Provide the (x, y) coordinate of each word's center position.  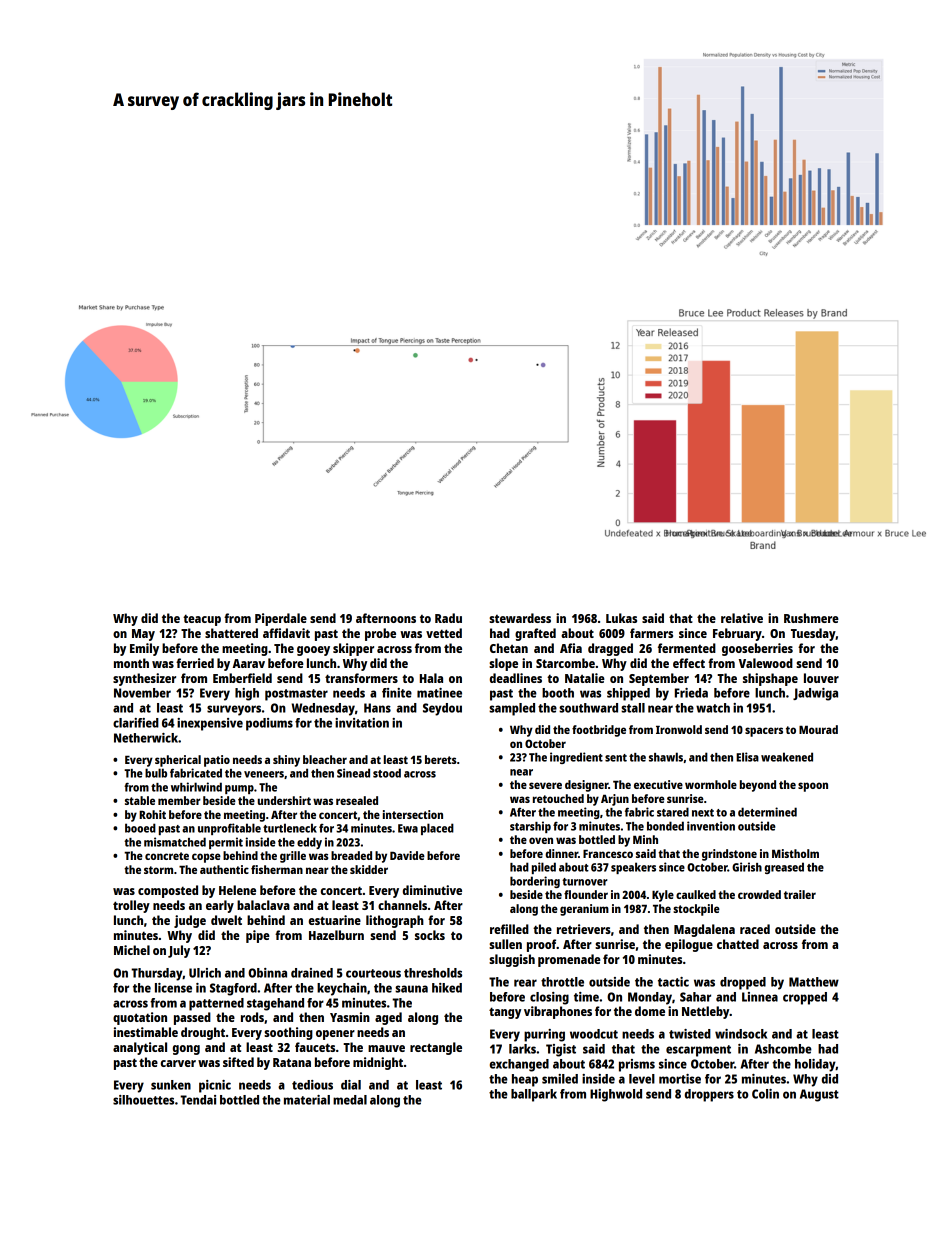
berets (441, 759)
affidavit (286, 633)
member (179, 800)
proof (542, 945)
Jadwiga (815, 694)
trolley (131, 906)
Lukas (621, 618)
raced (755, 929)
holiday (815, 1065)
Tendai (198, 1100)
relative (742, 618)
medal (350, 1100)
